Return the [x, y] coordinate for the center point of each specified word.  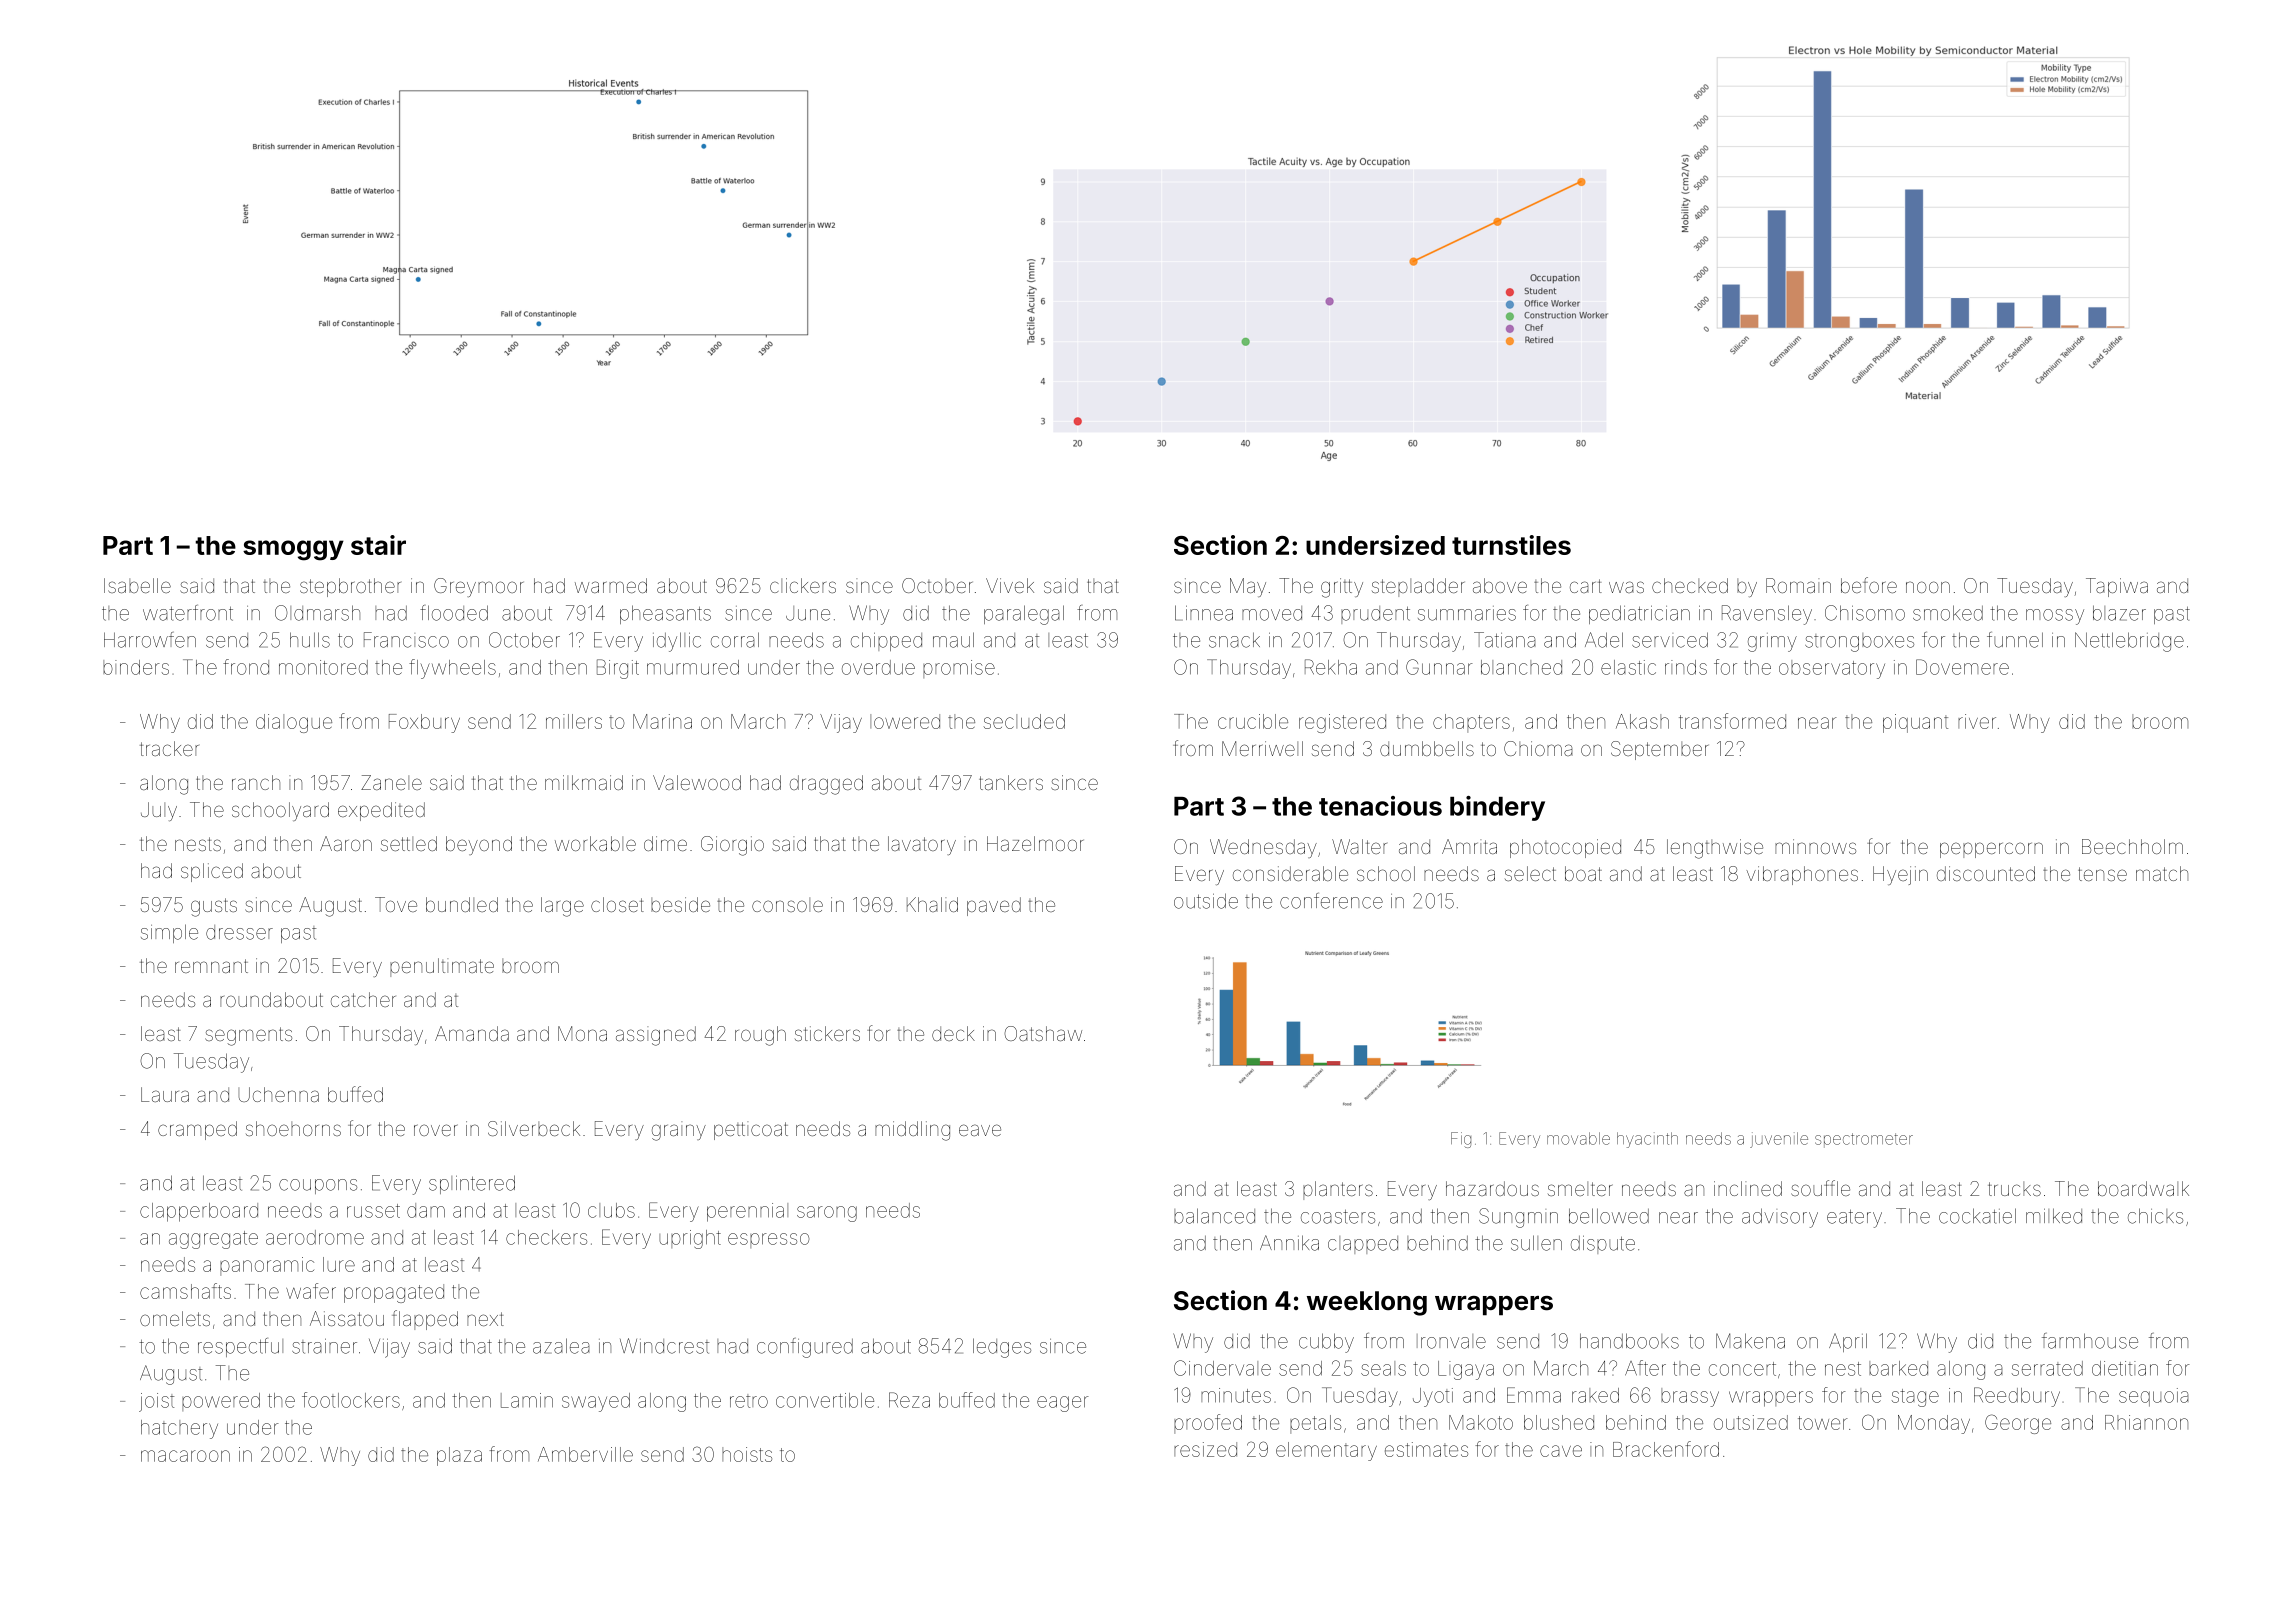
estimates [1426, 1449]
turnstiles [1511, 545]
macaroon [185, 1456]
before [1869, 585]
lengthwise [1715, 849]
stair [378, 545]
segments [248, 1036]
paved [994, 906]
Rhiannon [2146, 1422]
